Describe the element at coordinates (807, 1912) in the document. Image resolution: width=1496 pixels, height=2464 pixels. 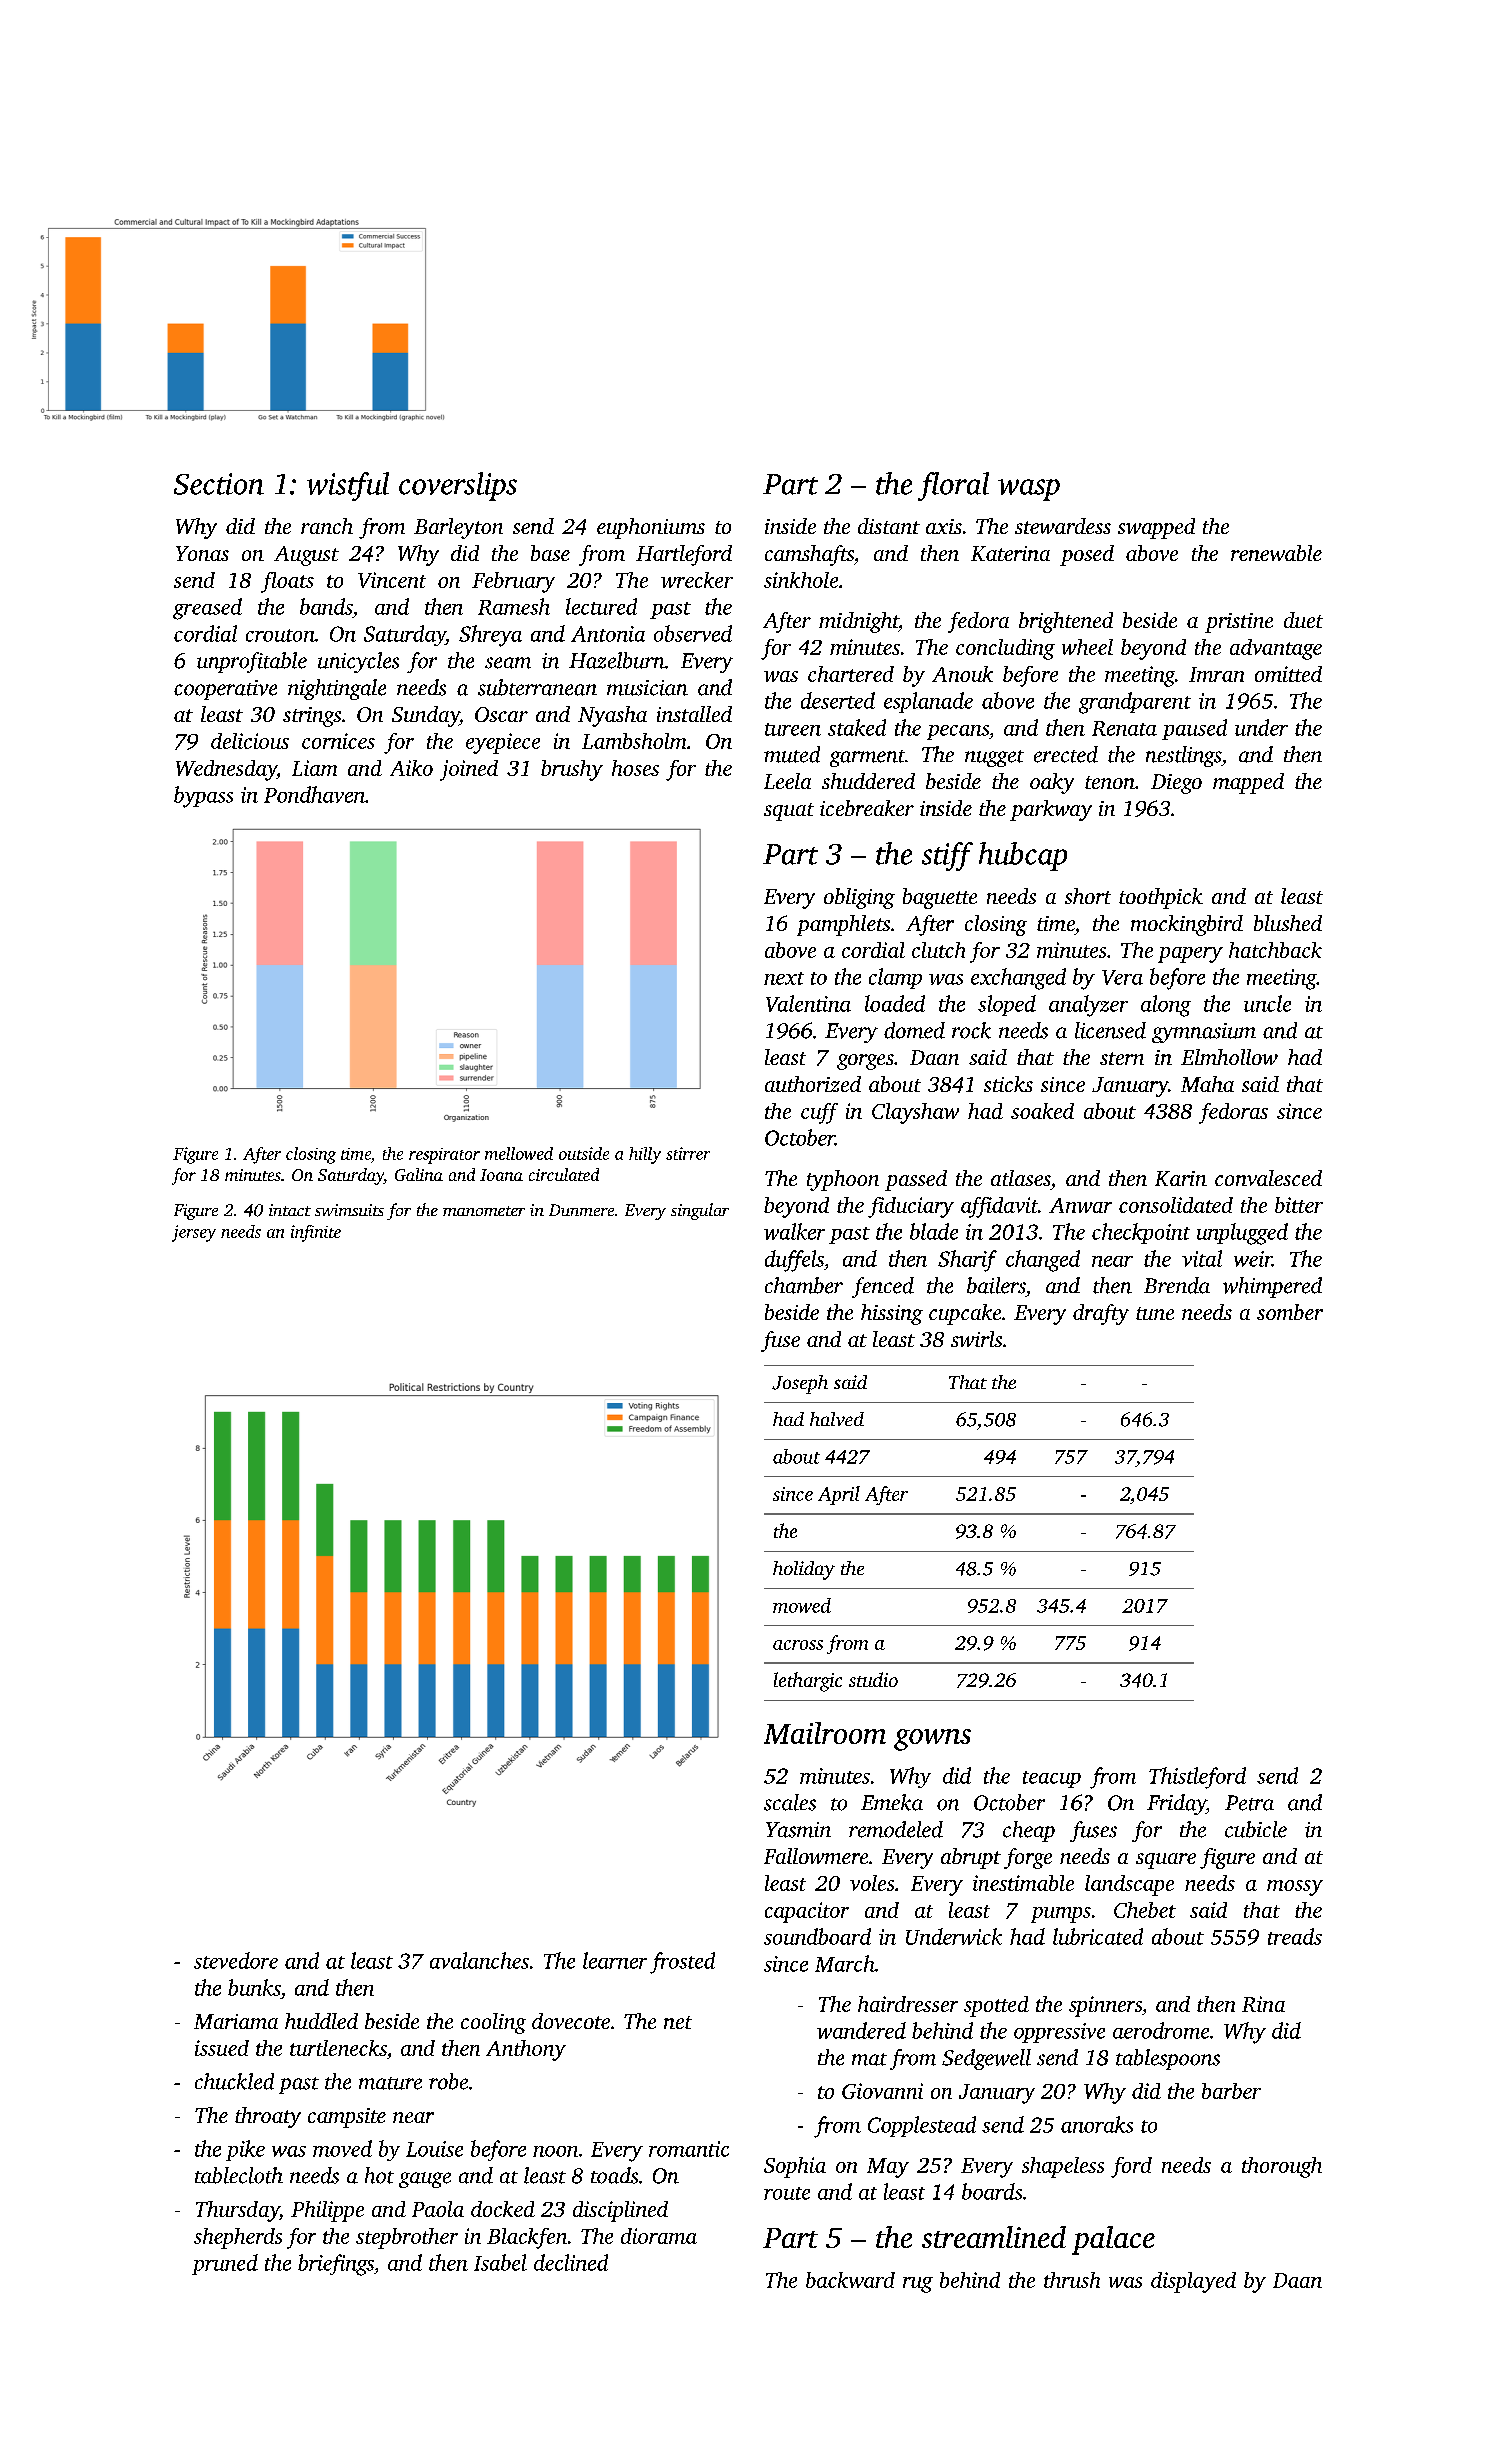
I see `capacitor` at that location.
